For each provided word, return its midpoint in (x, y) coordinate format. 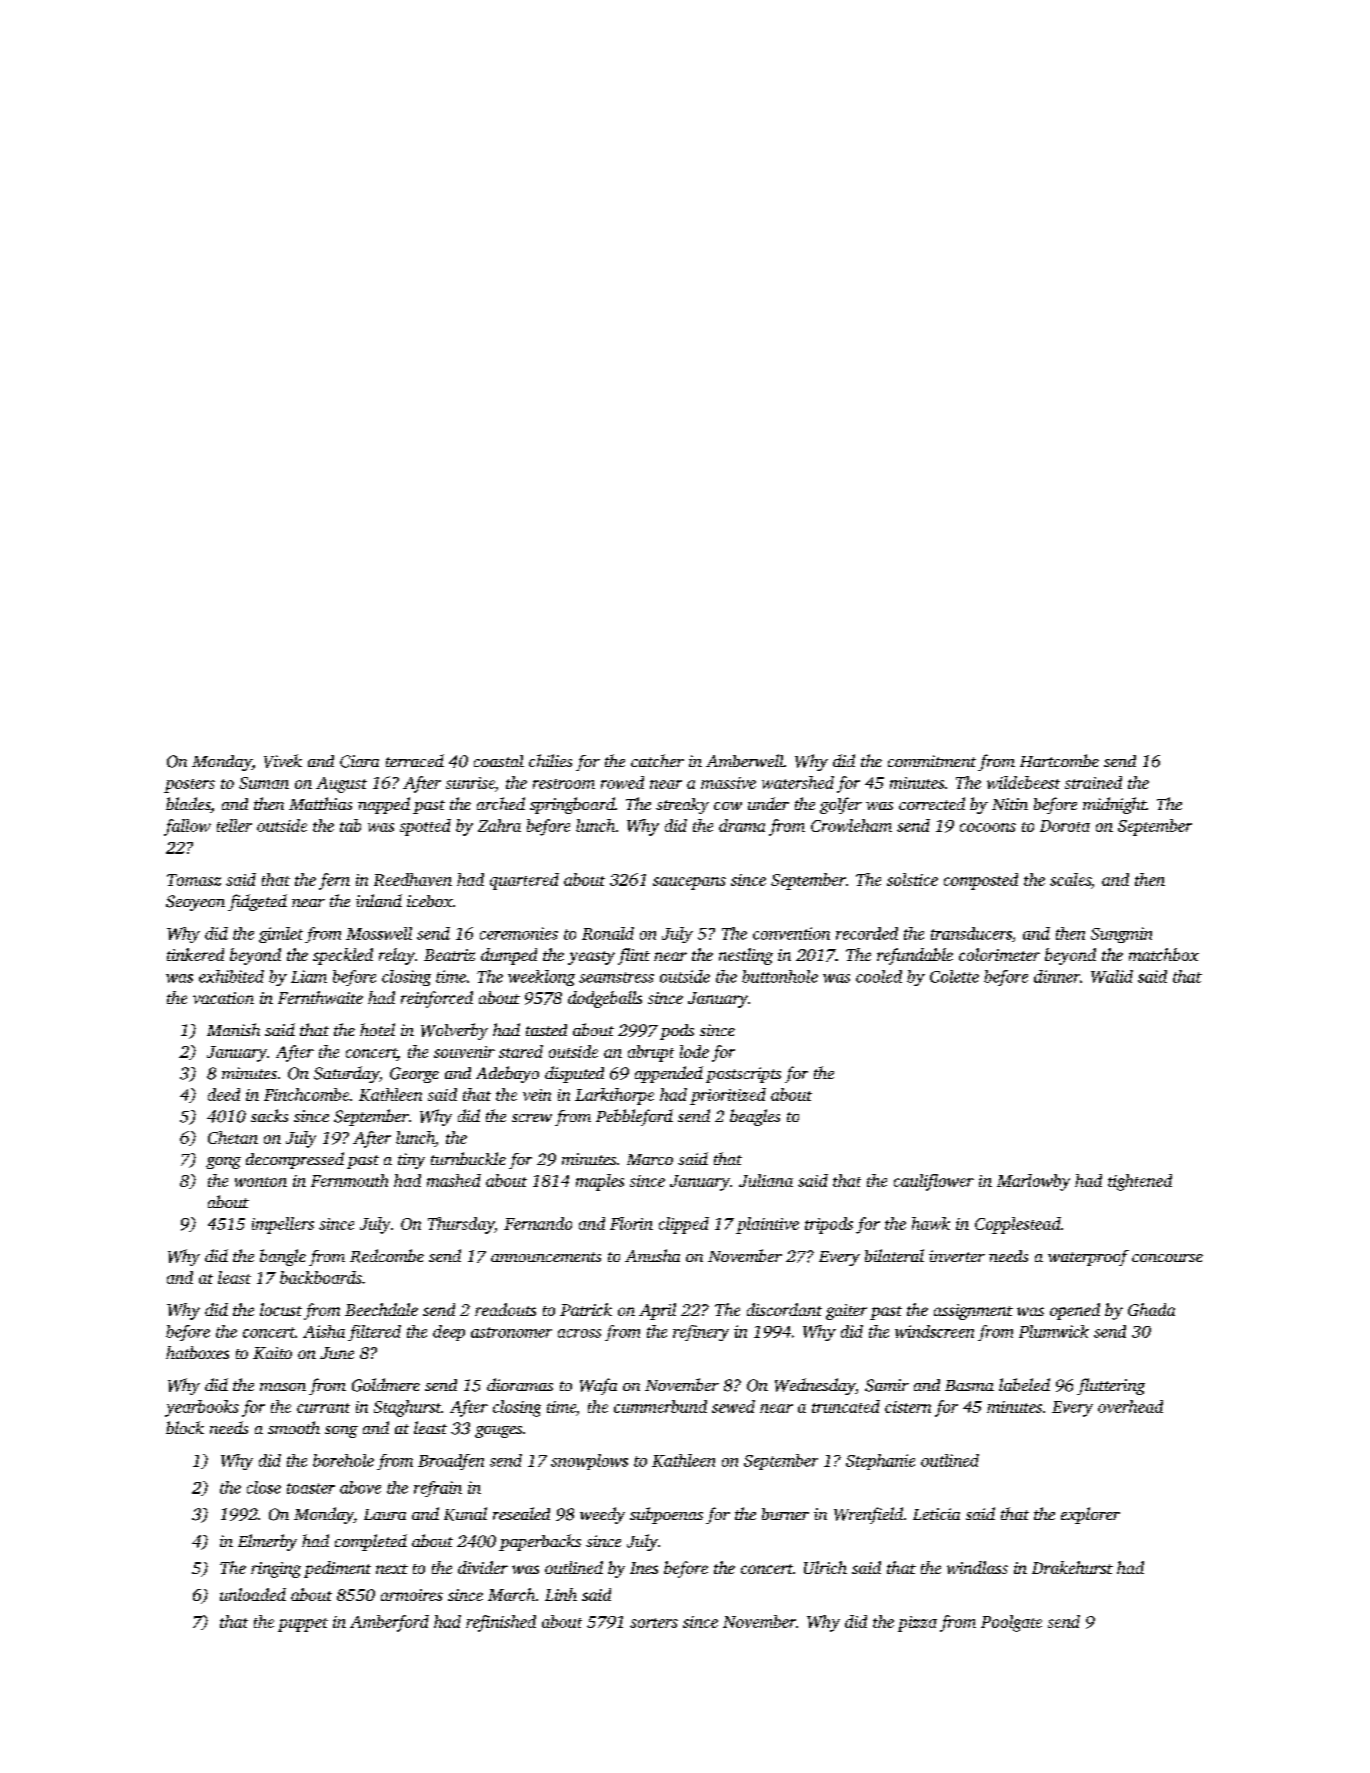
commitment (932, 761)
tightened (1140, 1182)
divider (483, 1567)
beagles (755, 1117)
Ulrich (825, 1567)
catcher (657, 760)
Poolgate (1011, 1623)
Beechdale (381, 1309)
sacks (269, 1115)
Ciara (359, 761)
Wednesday (815, 1386)
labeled (1024, 1384)
